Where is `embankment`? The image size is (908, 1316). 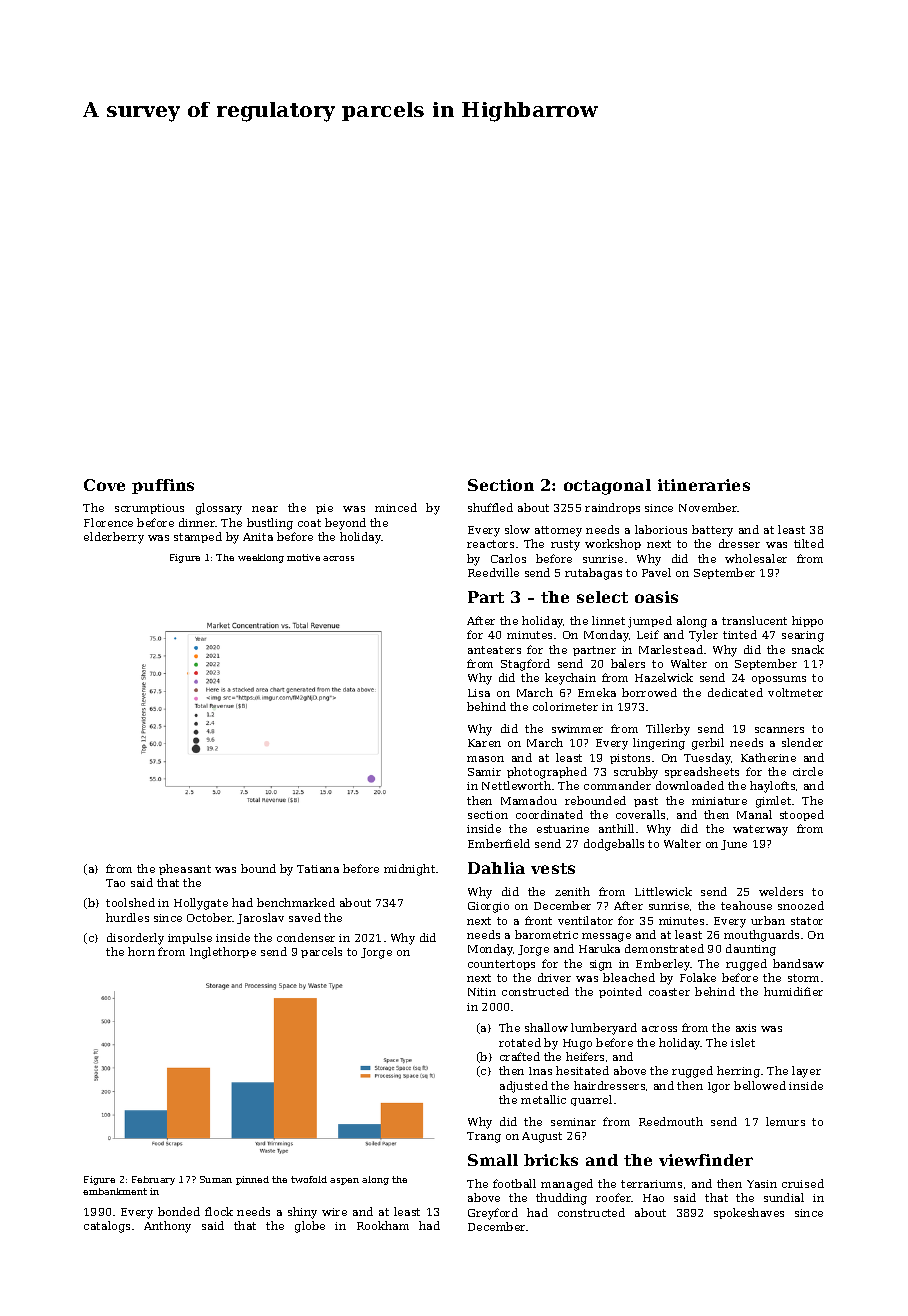
embankment is located at coordinates (115, 1191).
